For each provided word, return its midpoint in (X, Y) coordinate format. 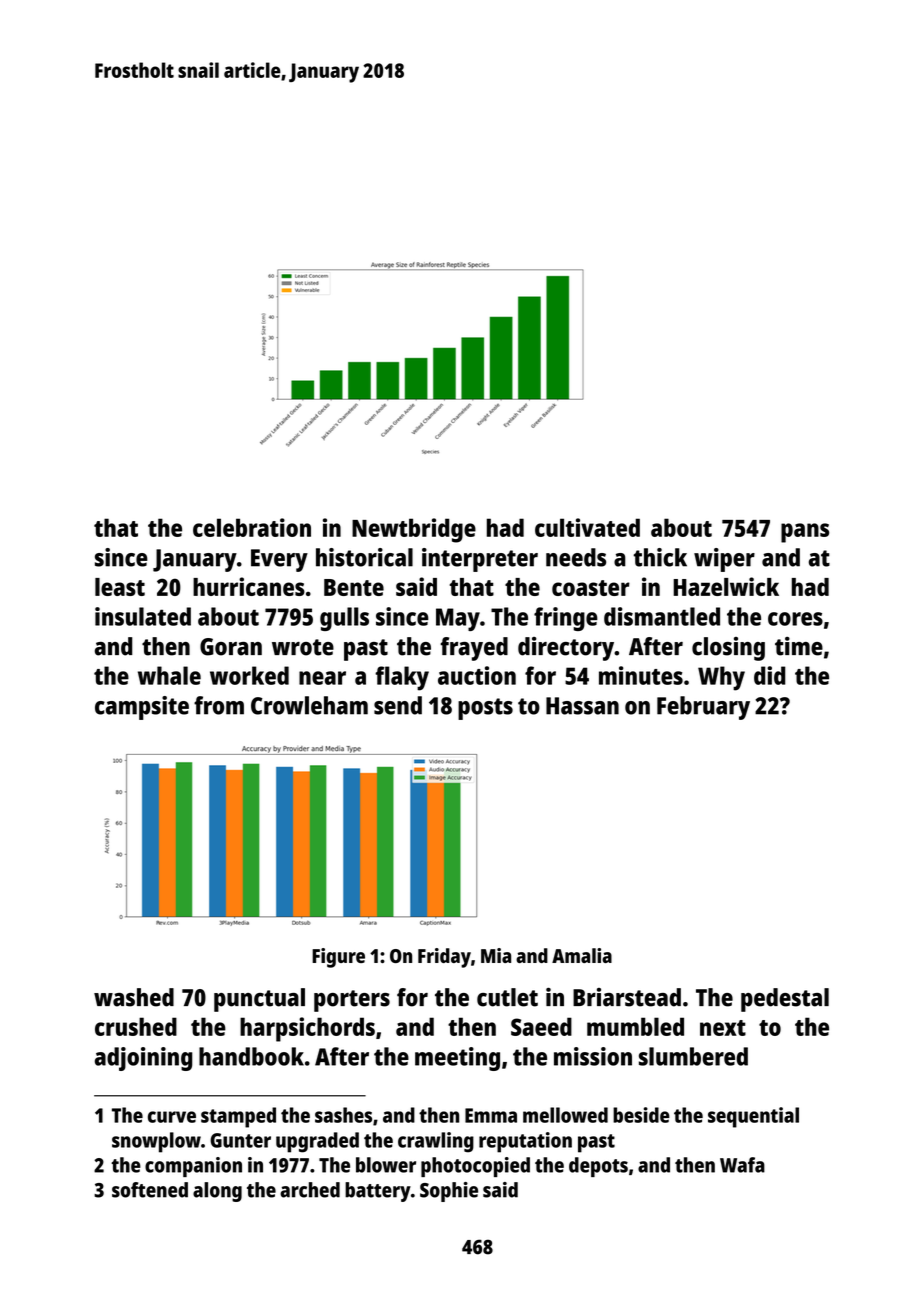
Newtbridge (414, 530)
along (217, 1192)
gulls (344, 619)
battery (378, 1192)
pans (805, 533)
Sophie (449, 1192)
